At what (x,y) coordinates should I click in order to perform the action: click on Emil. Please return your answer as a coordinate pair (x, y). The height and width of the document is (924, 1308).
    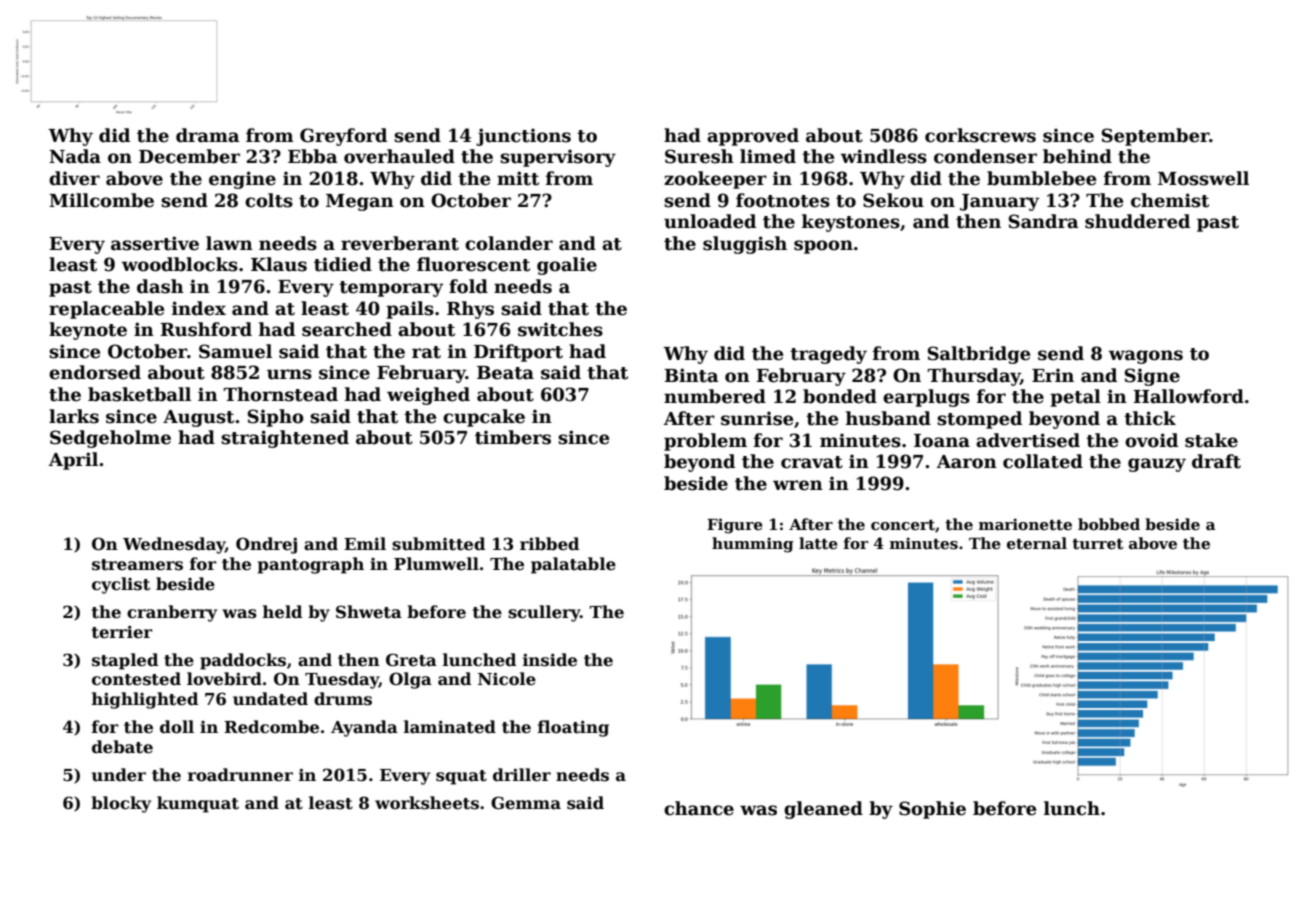
    Looking at the image, I should click on (365, 543).
